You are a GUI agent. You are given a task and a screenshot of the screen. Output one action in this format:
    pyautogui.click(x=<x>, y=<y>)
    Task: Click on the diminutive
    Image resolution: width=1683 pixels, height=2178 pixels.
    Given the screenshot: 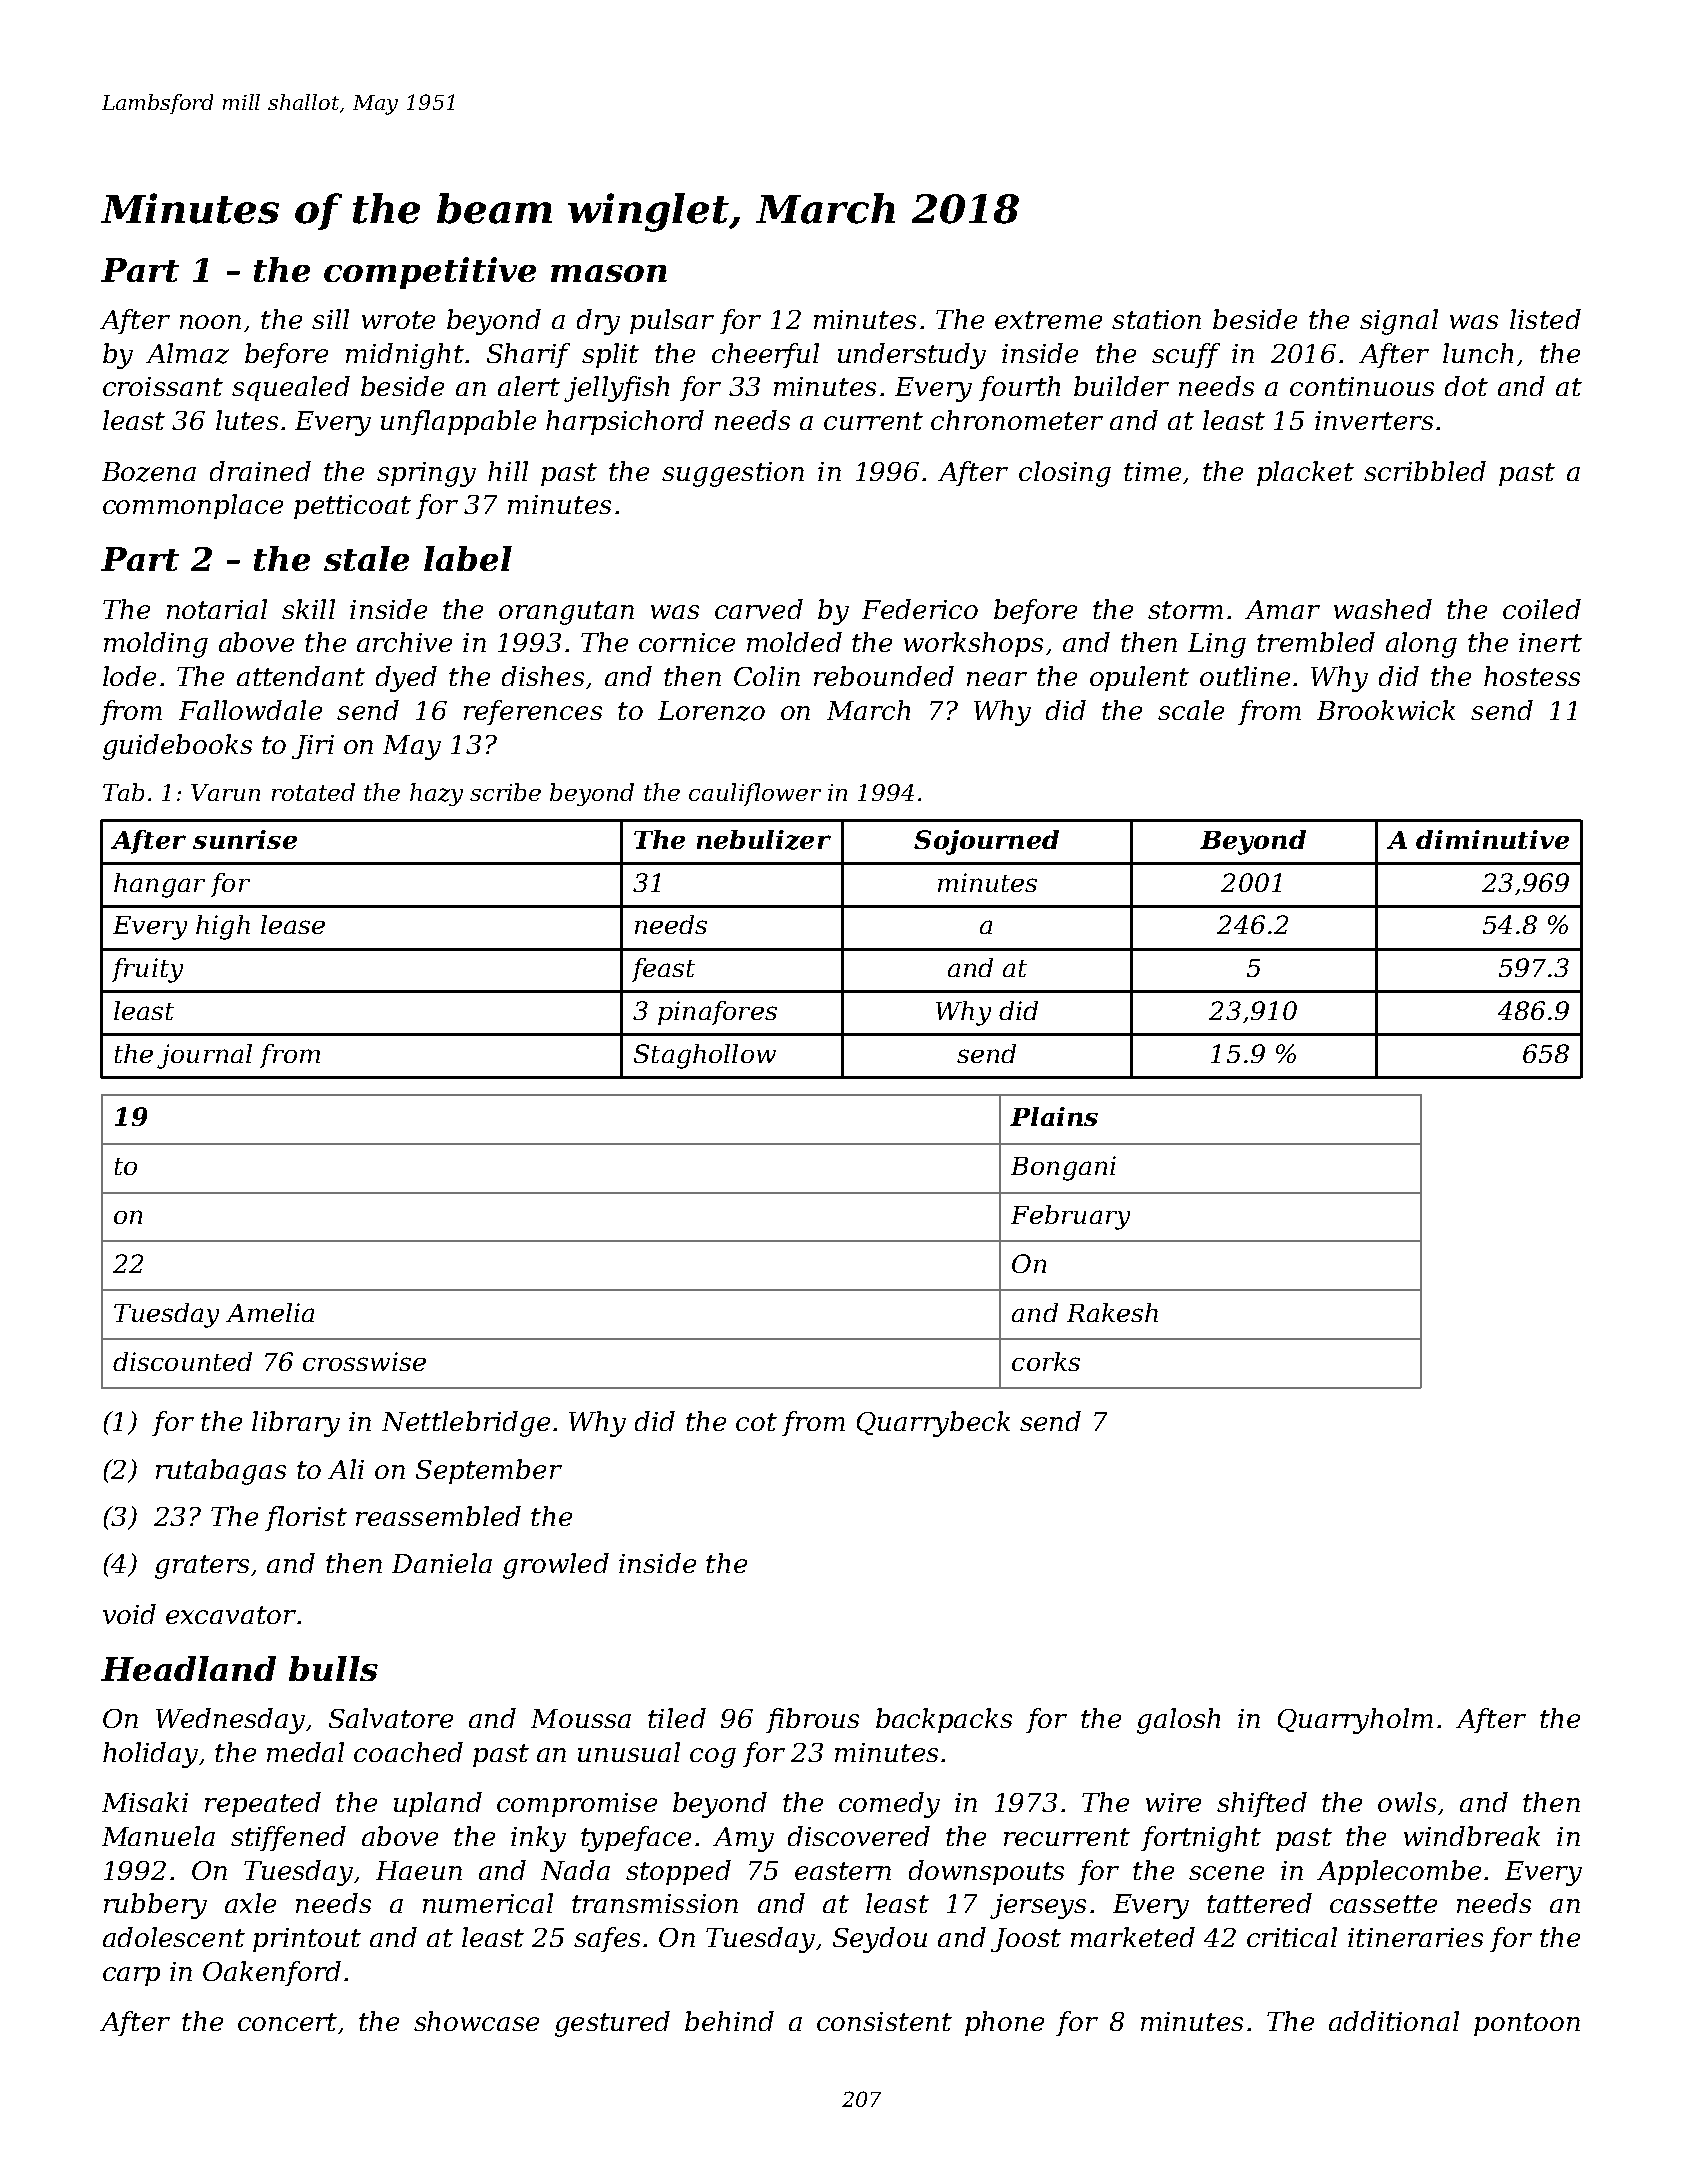 What is the action you would take?
    pyautogui.click(x=1492, y=839)
